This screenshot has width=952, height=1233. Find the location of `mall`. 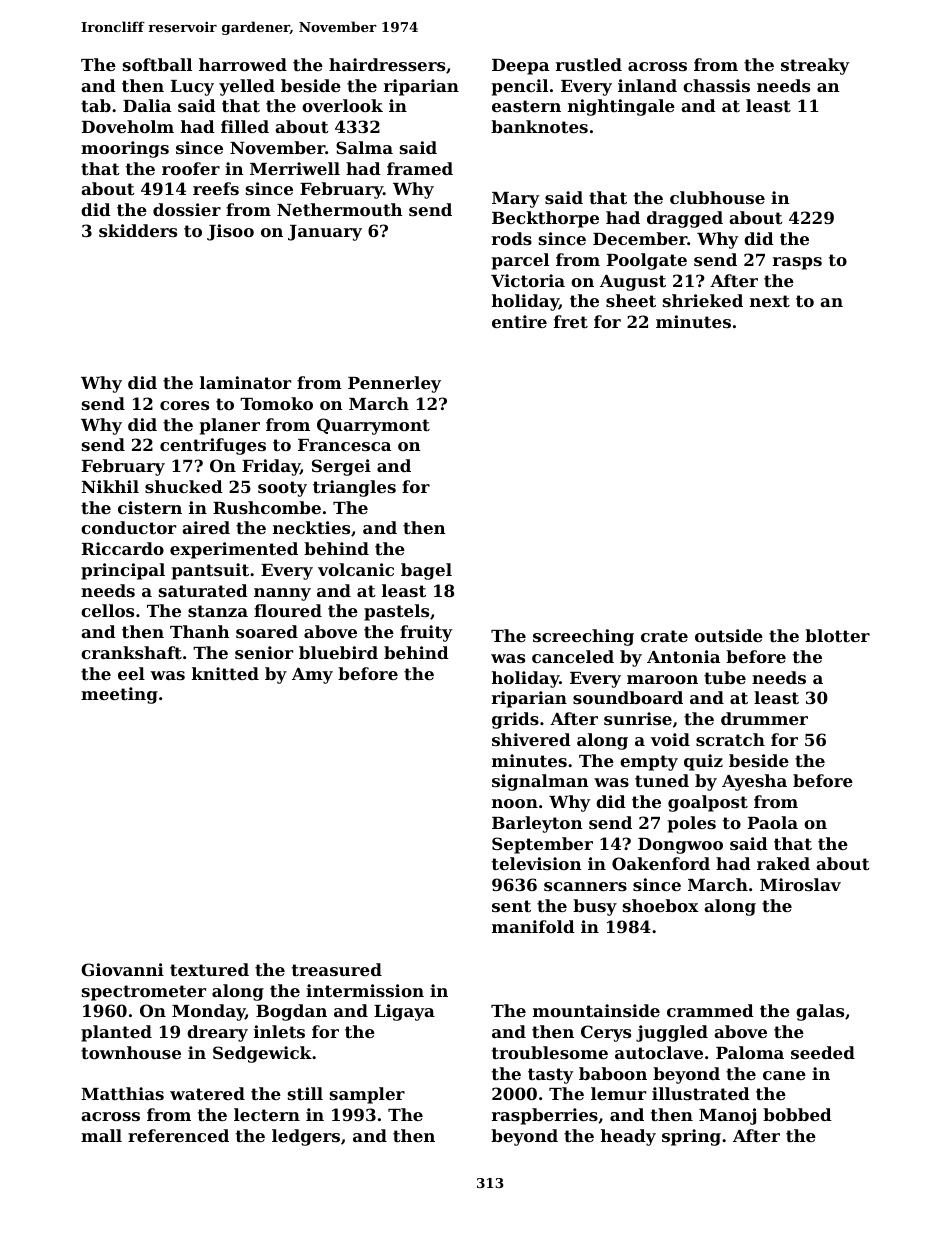

mall is located at coordinates (101, 1135).
